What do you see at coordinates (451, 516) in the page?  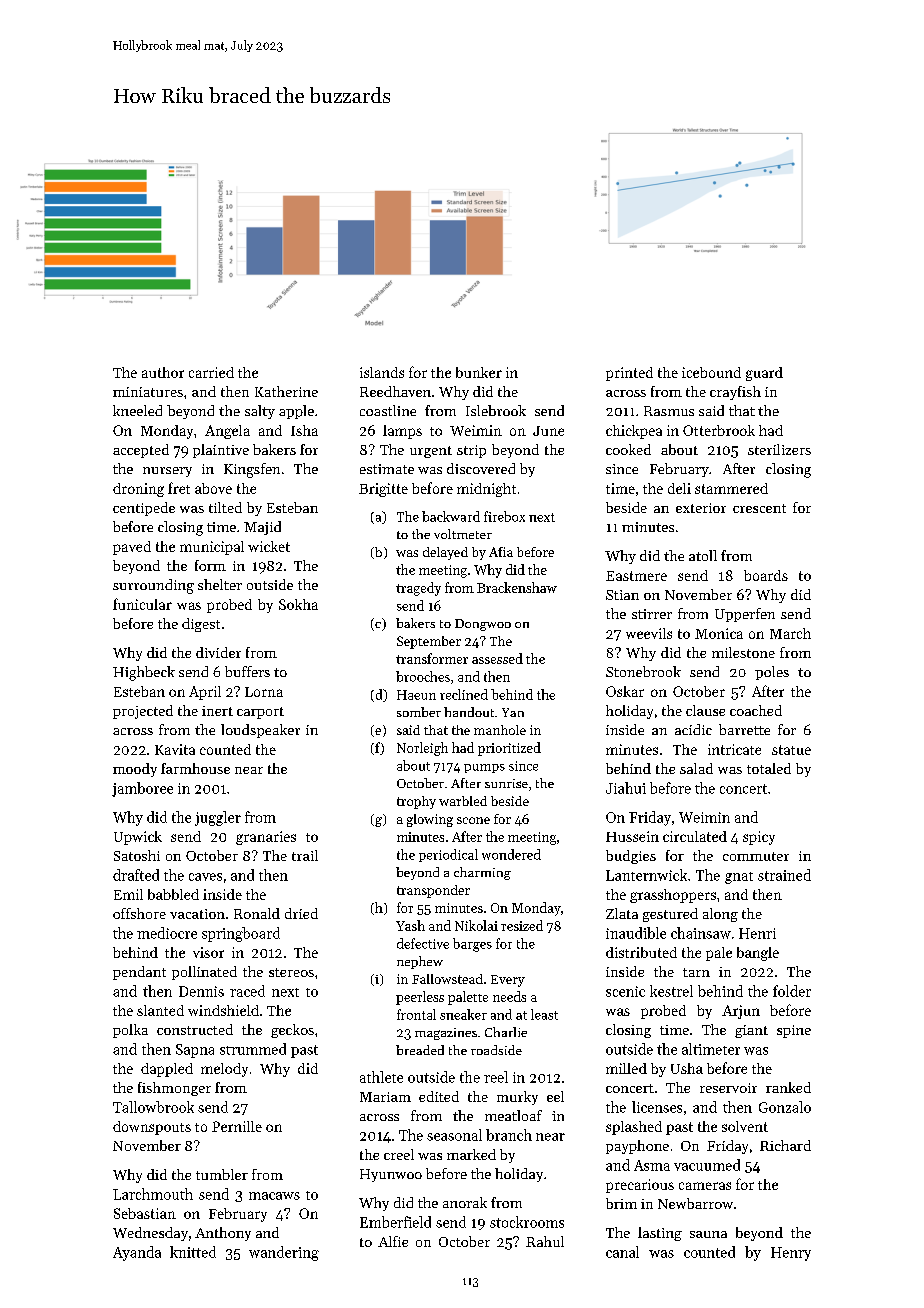 I see `backward` at bounding box center [451, 516].
